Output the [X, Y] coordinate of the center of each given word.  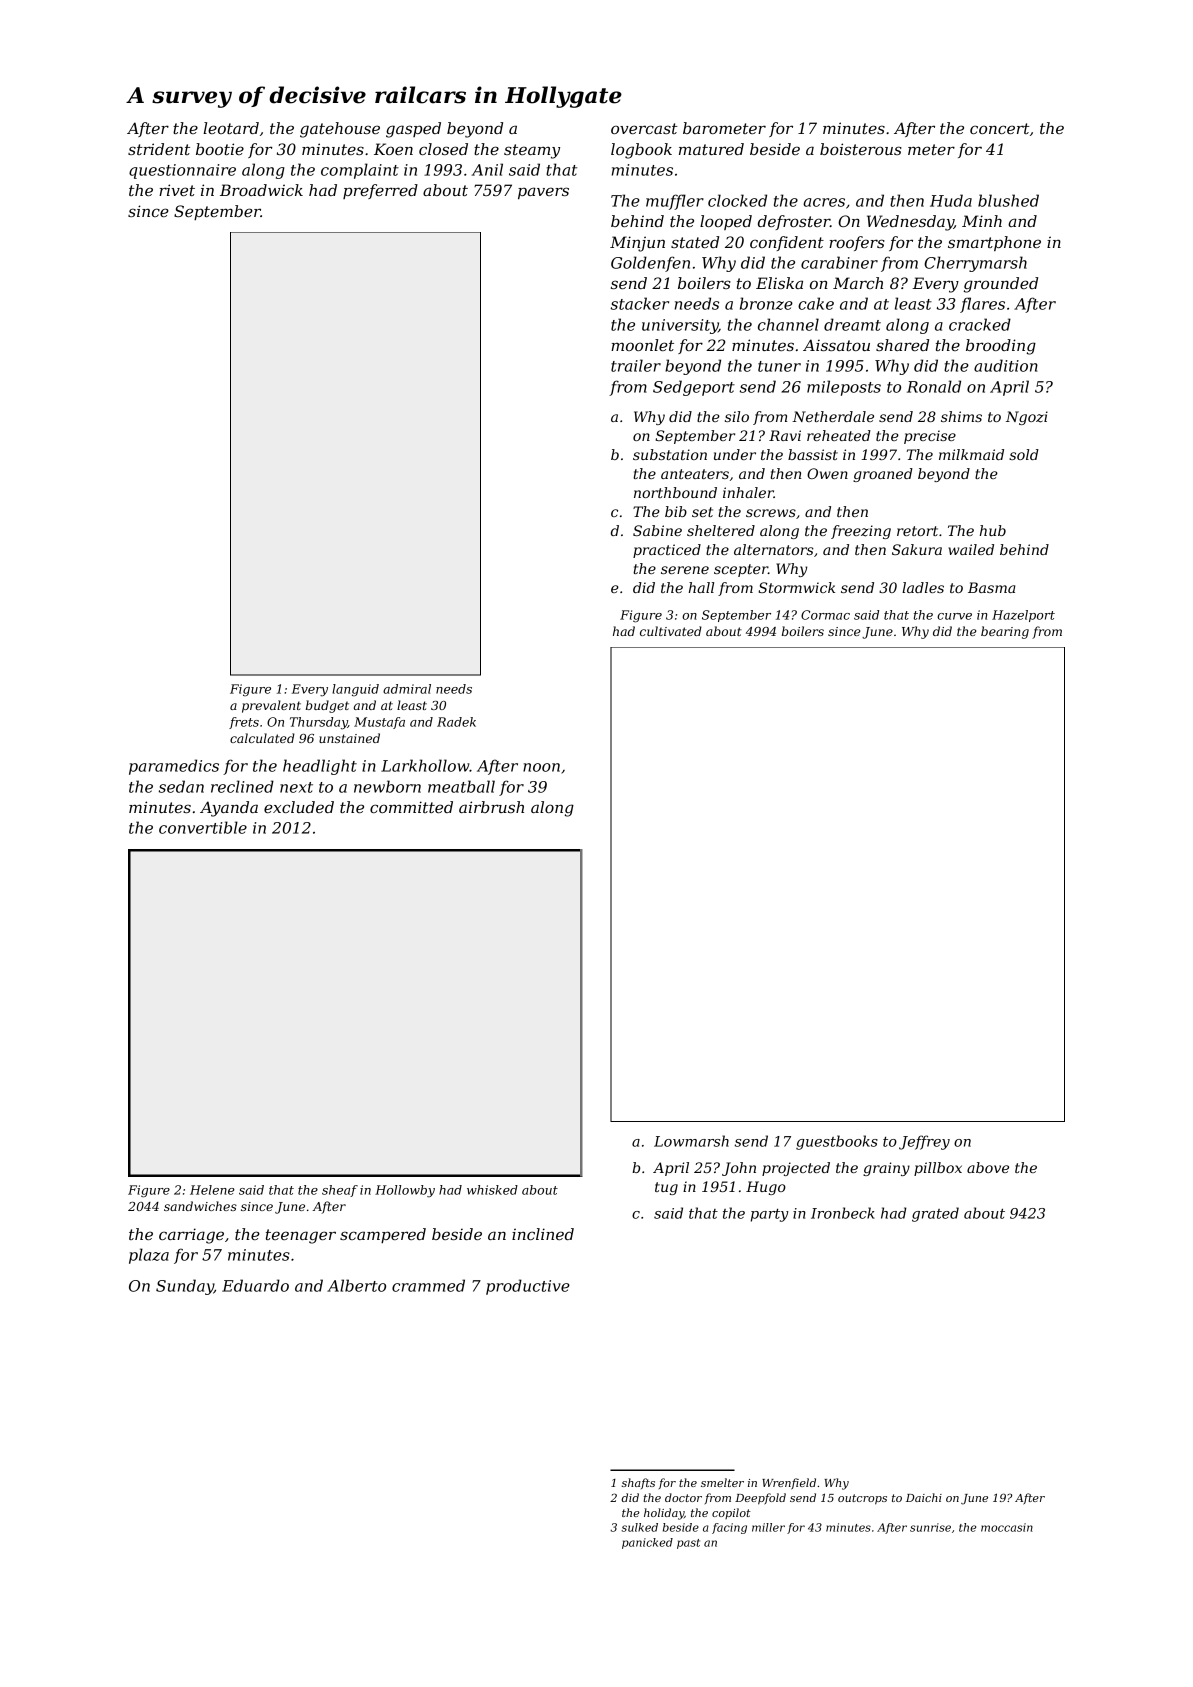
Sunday [185, 1287]
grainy [886, 1169]
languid [355, 690]
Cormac [825, 615]
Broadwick [261, 190]
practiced [667, 551]
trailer [636, 365]
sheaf [340, 1191]
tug [666, 1188]
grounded [1001, 285]
